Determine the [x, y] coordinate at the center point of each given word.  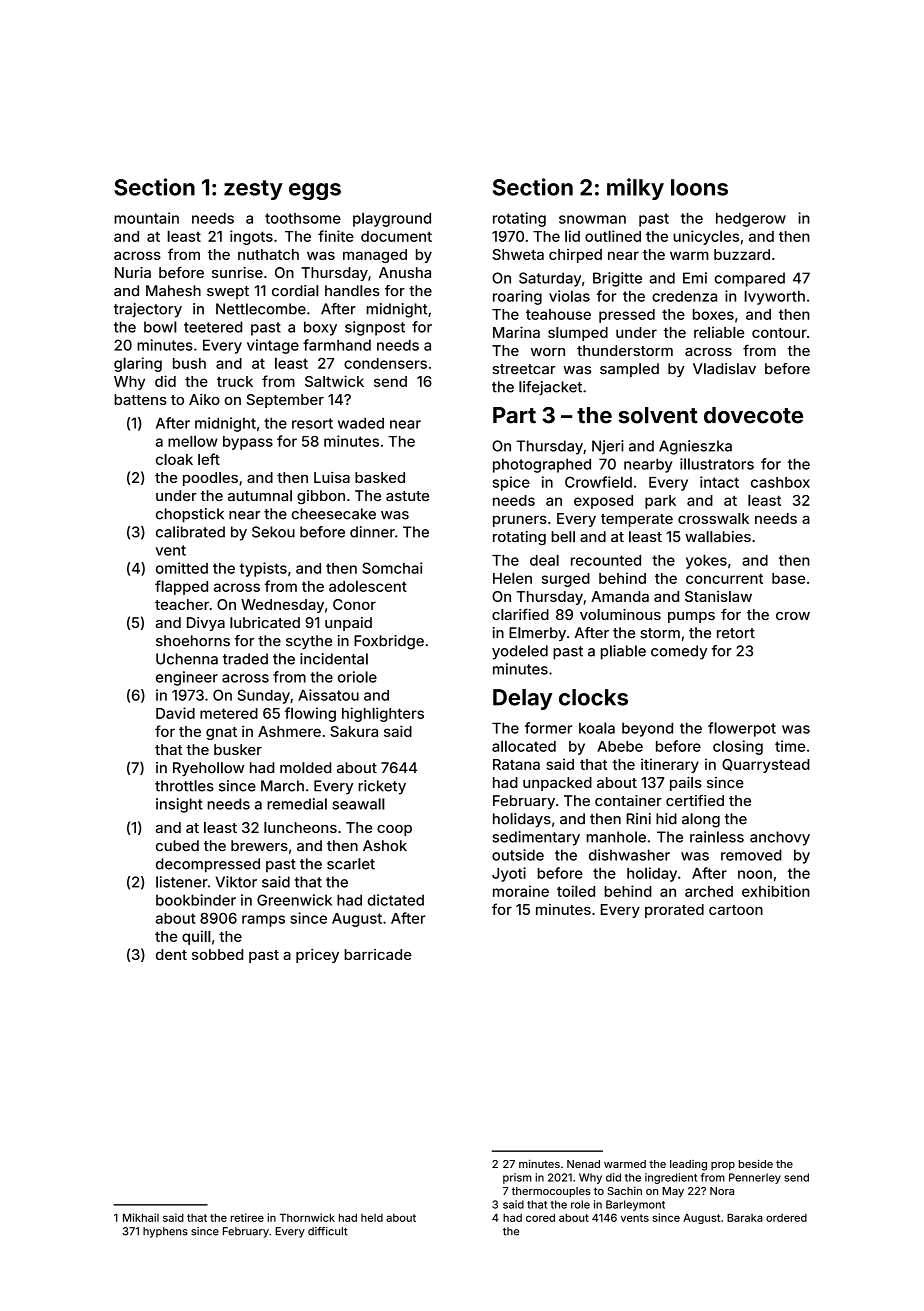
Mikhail [141, 1217]
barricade [378, 954]
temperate [637, 520]
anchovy [780, 838]
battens [140, 399]
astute [407, 496]
